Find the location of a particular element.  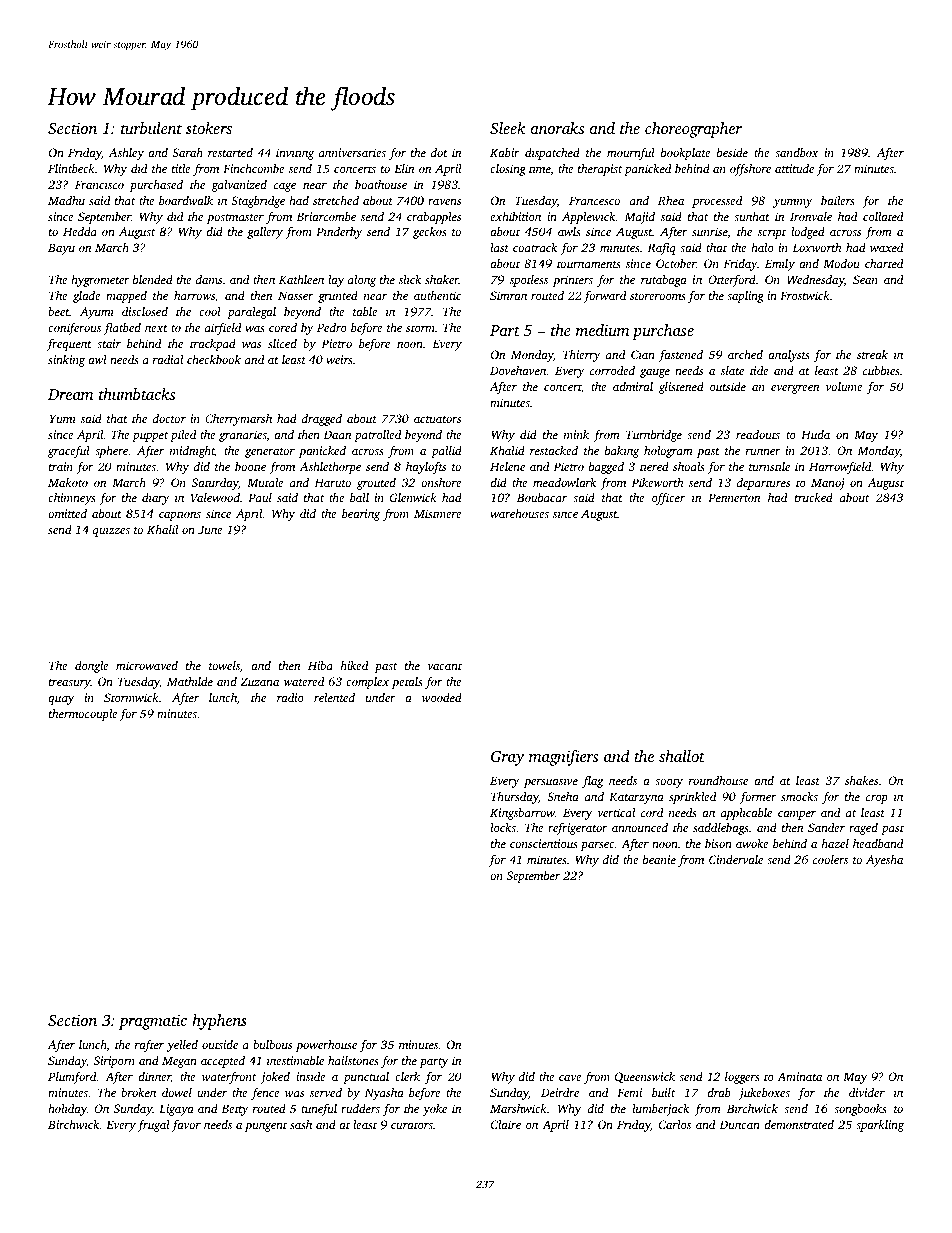

thermocouple is located at coordinates (83, 715).
